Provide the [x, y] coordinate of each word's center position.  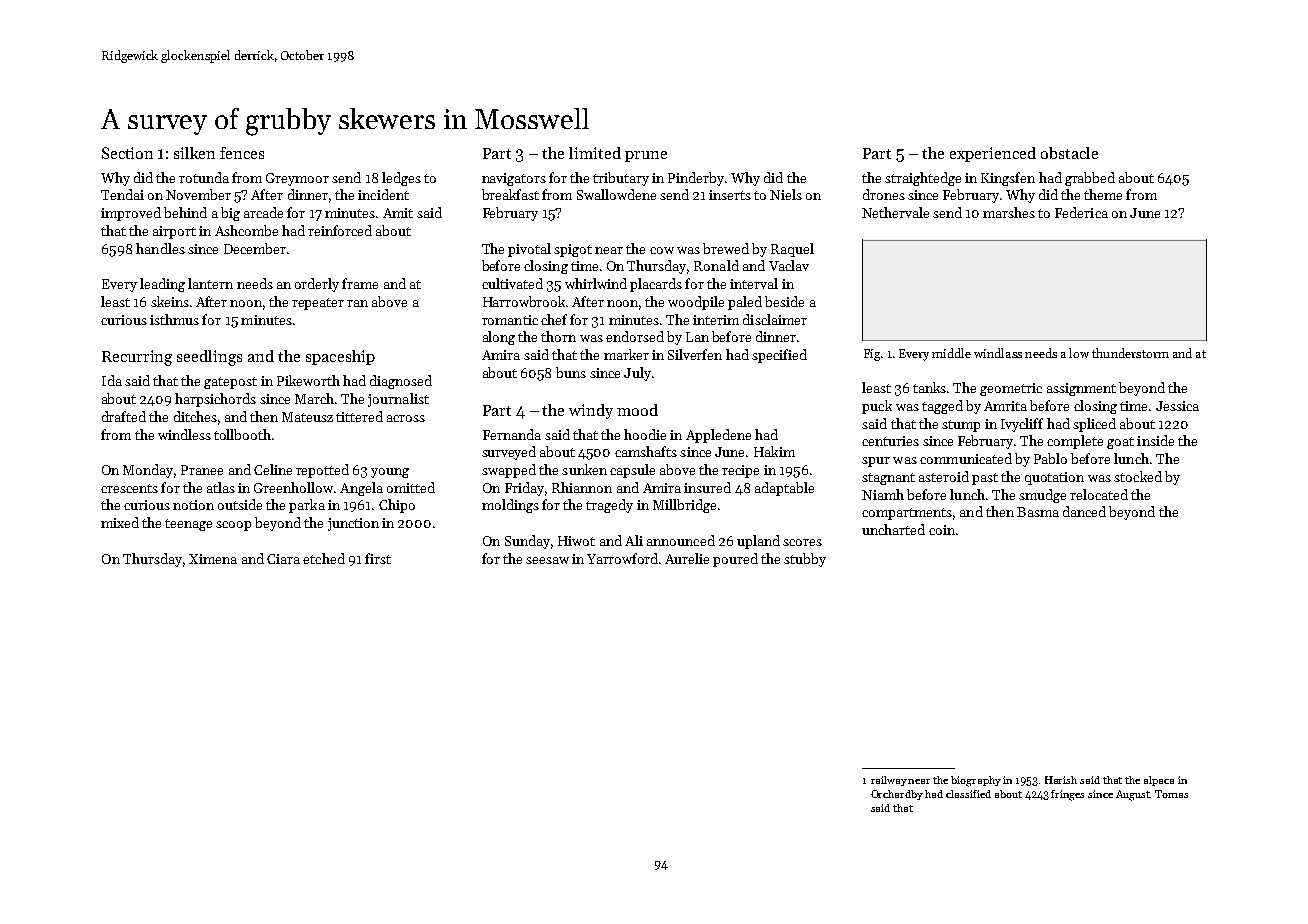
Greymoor [297, 179]
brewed [726, 248]
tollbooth [242, 434]
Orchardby [897, 795]
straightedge [923, 179]
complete [1075, 442]
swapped [509, 471]
